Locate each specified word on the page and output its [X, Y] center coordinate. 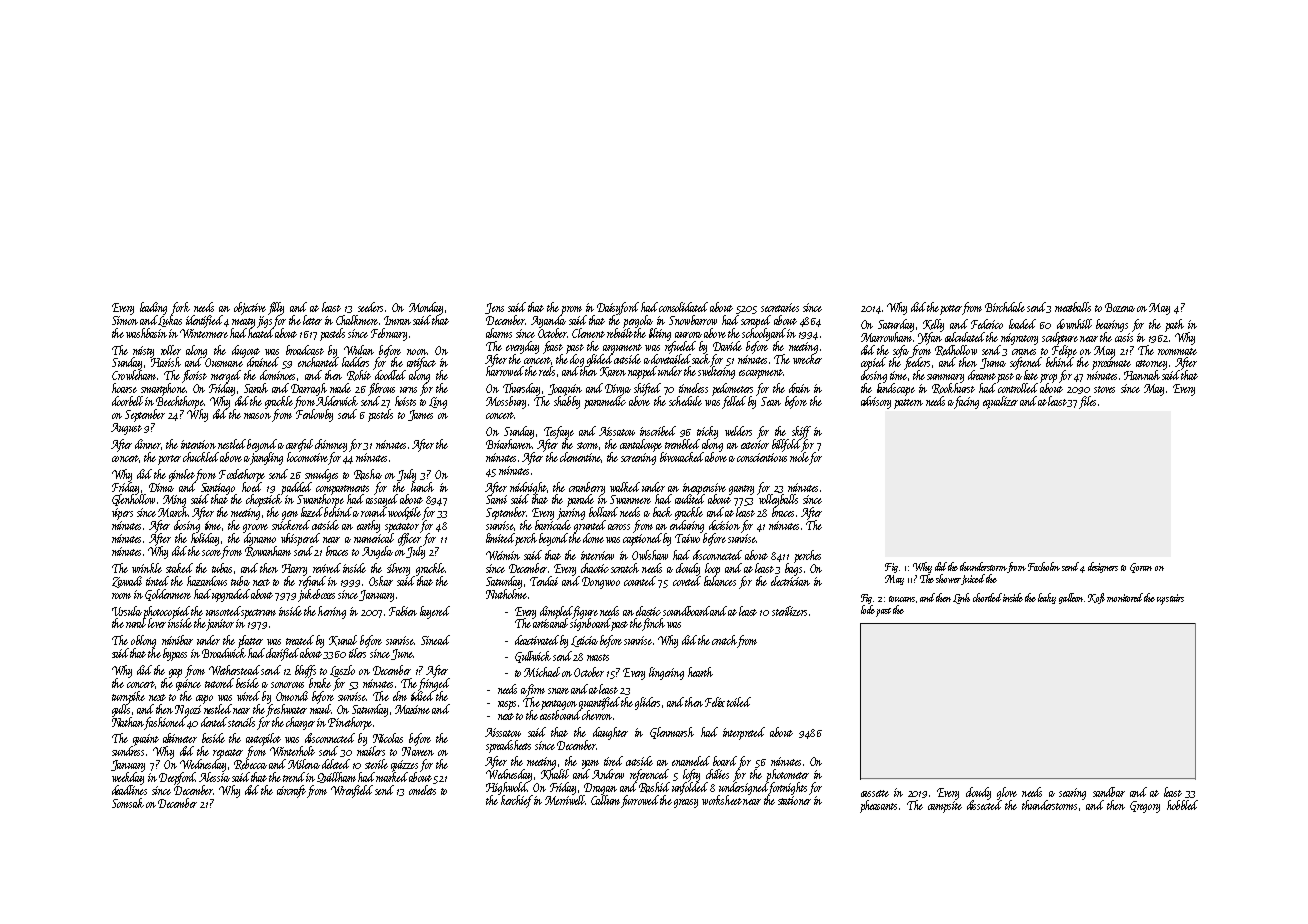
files [1087, 402]
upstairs [1170, 599]
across [619, 527]
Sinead [435, 640]
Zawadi [127, 582]
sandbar [1109, 792]
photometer [787, 775]
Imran [397, 320]
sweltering [716, 372]
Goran [1141, 568]
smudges [321, 475]
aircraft [291, 791]
